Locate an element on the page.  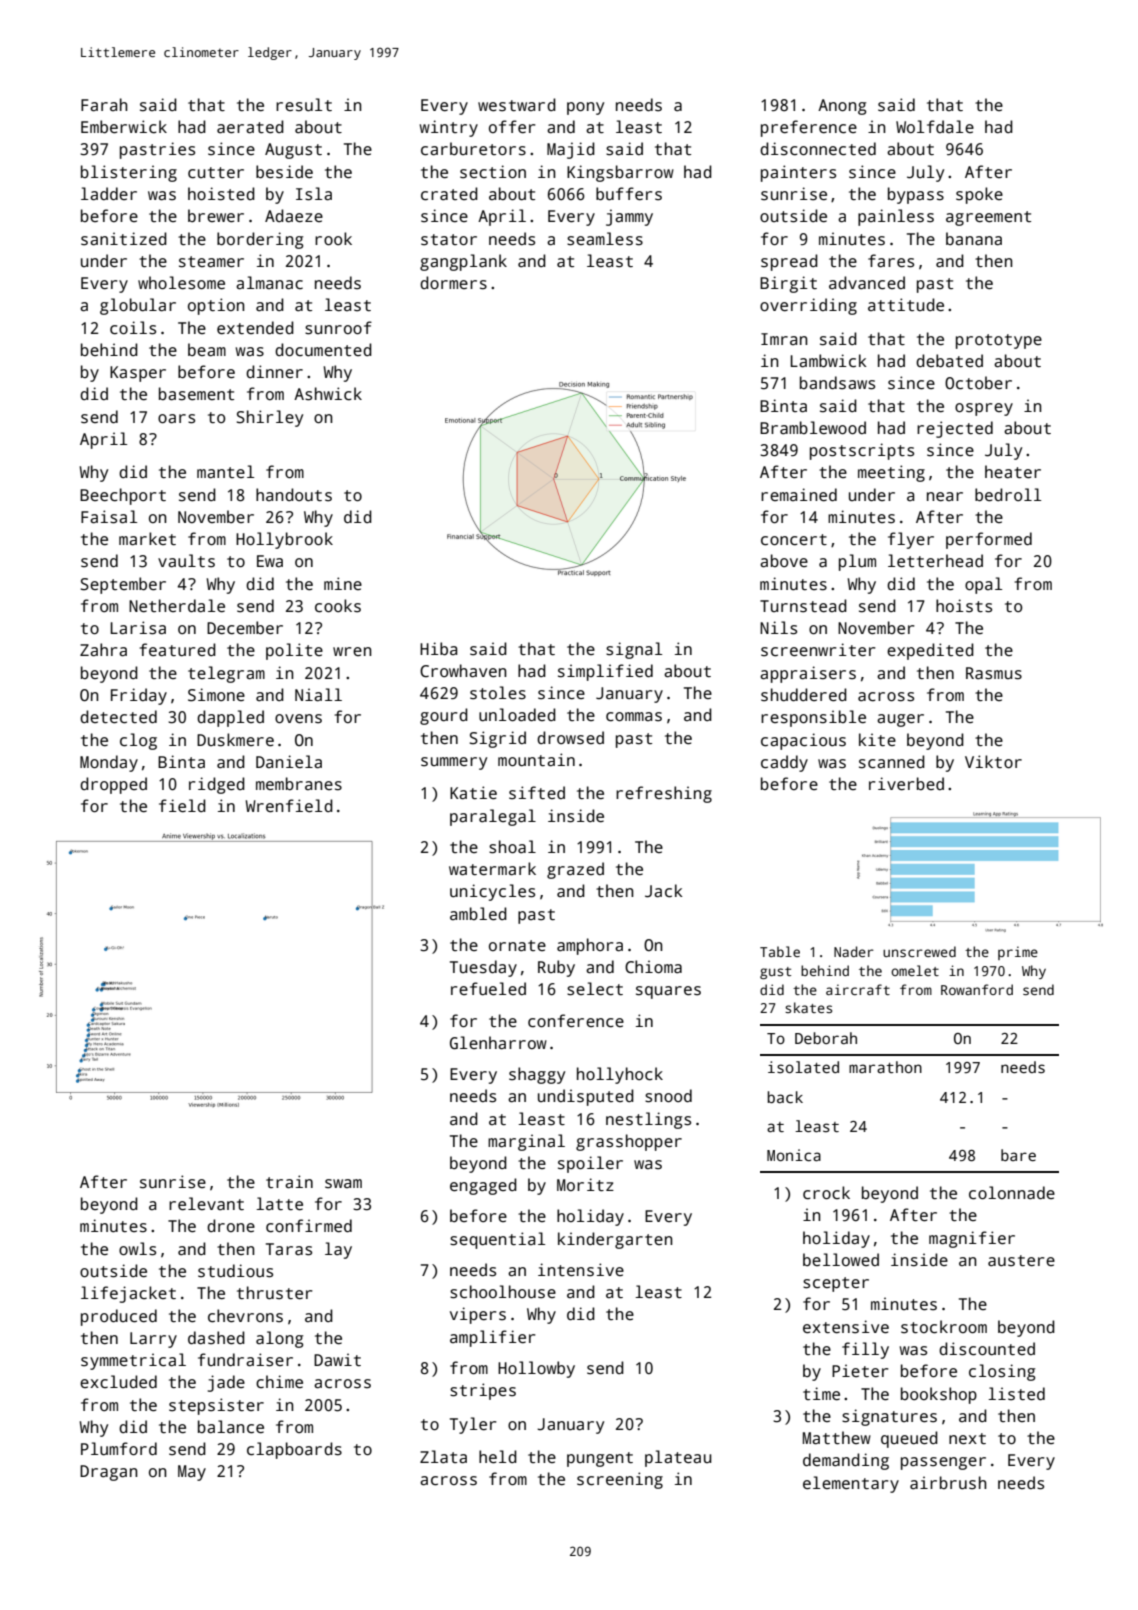
Farah is located at coordinates (104, 105).
